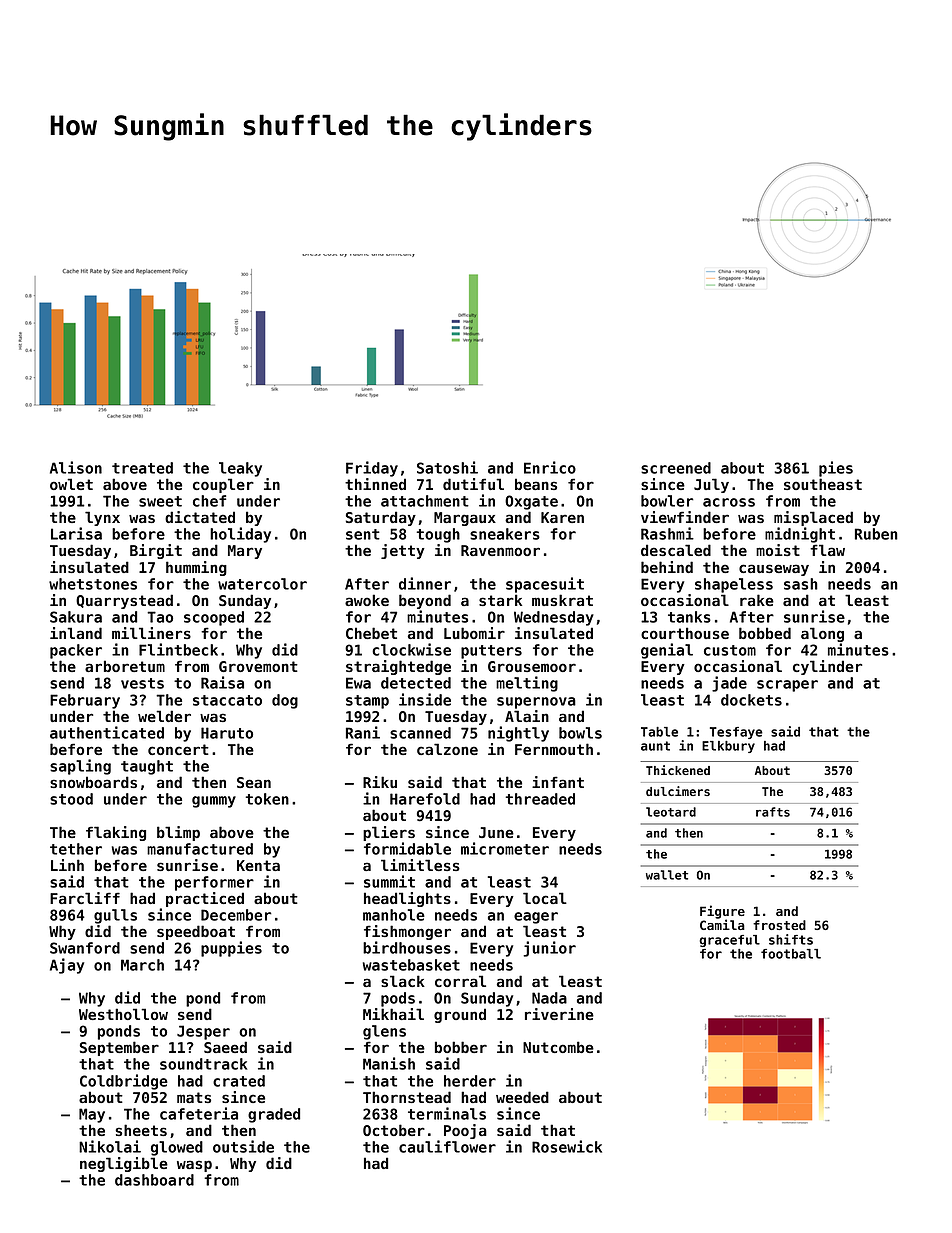 The image size is (952, 1233). What do you see at coordinates (142, 468) in the page?
I see `treated` at bounding box center [142, 468].
